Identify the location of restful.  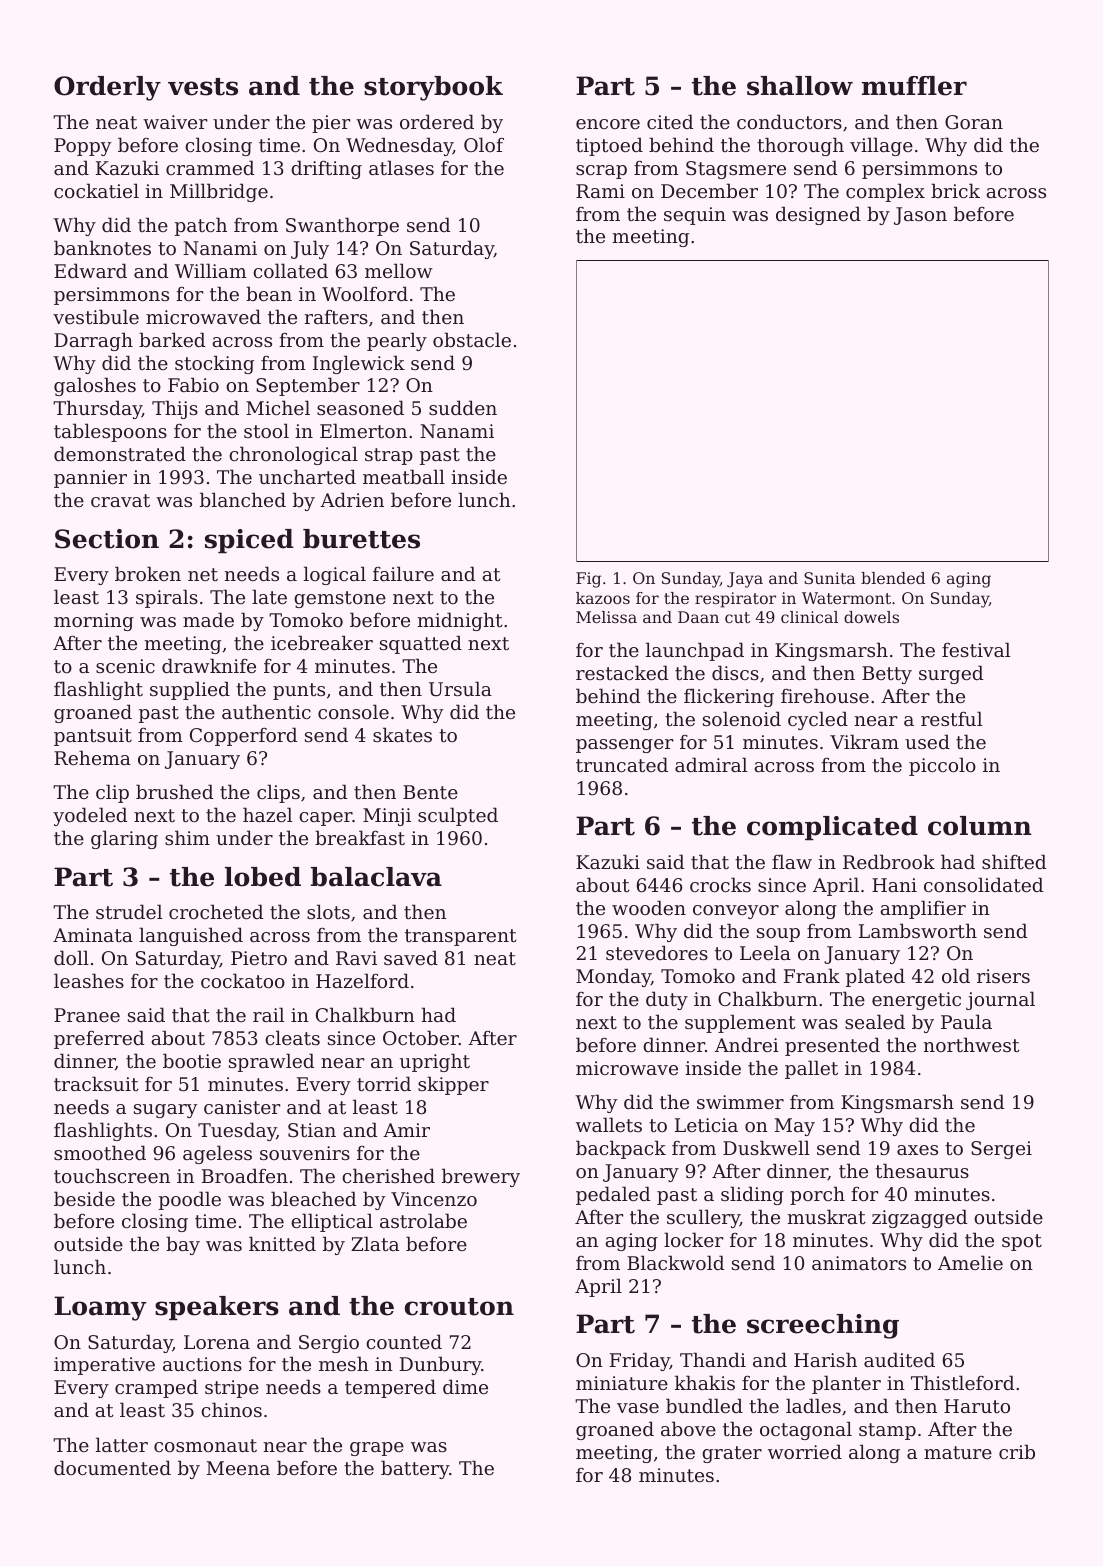
(951, 718).
